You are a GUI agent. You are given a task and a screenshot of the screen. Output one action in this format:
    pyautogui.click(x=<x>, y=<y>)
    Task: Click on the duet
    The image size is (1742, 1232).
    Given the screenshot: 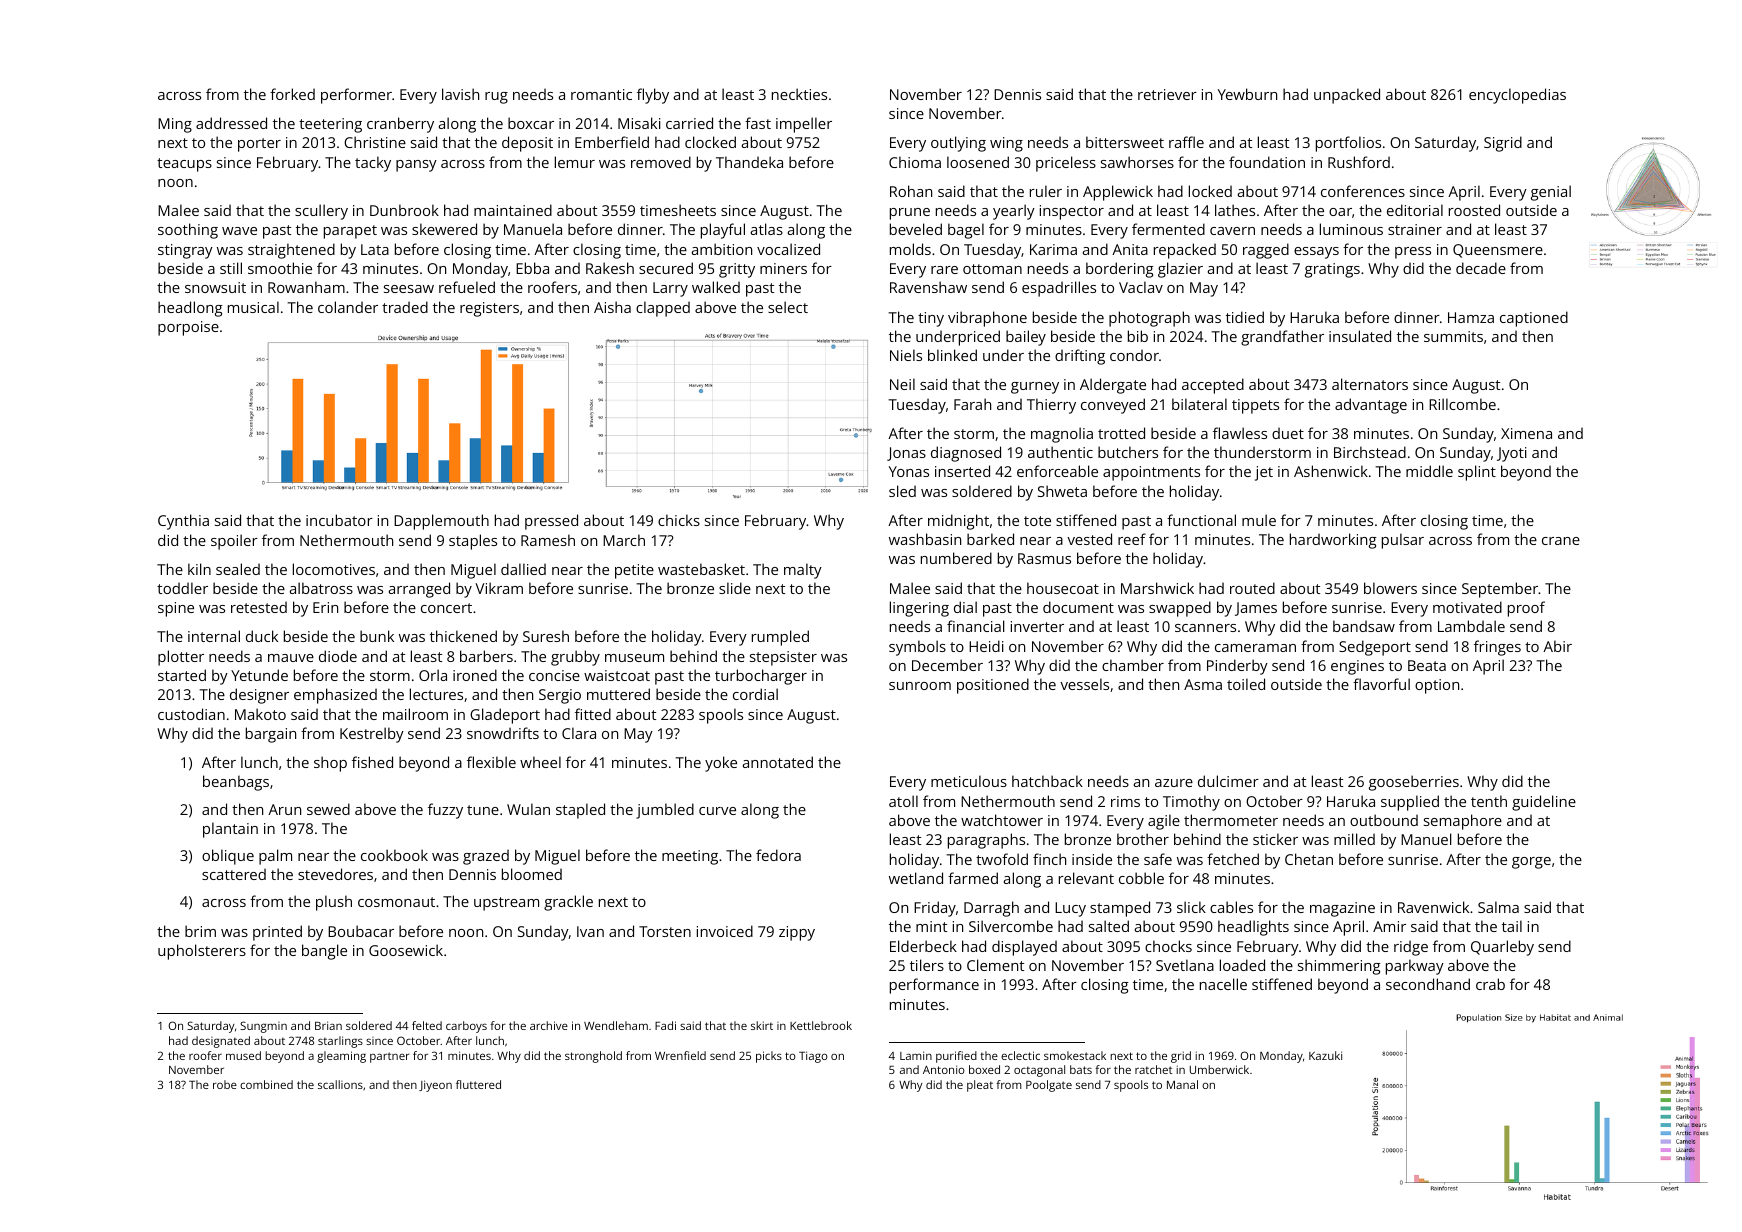 What is the action you would take?
    pyautogui.click(x=1288, y=433)
